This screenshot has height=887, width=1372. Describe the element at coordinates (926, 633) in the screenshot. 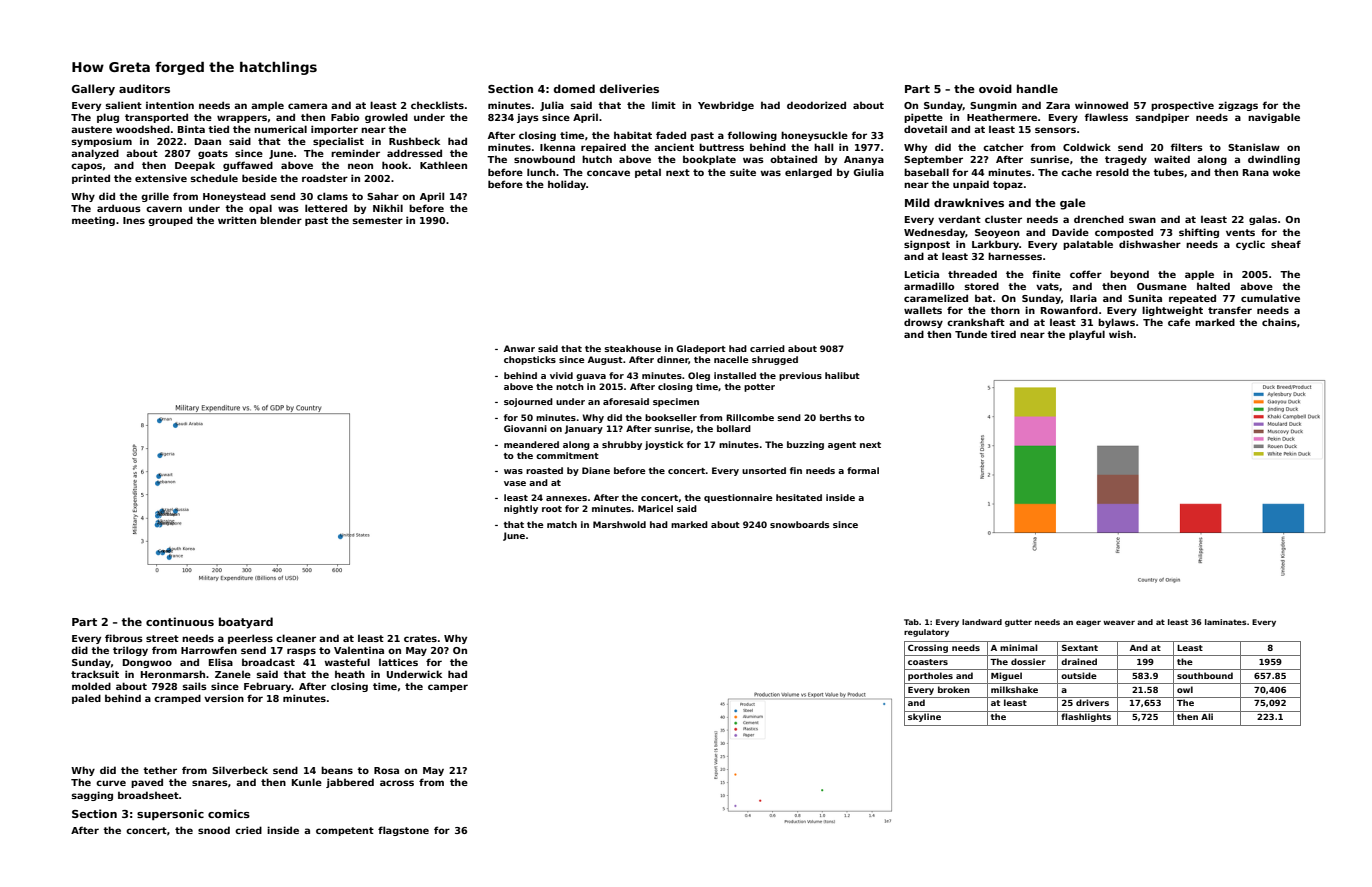

I see `regulatory` at that location.
